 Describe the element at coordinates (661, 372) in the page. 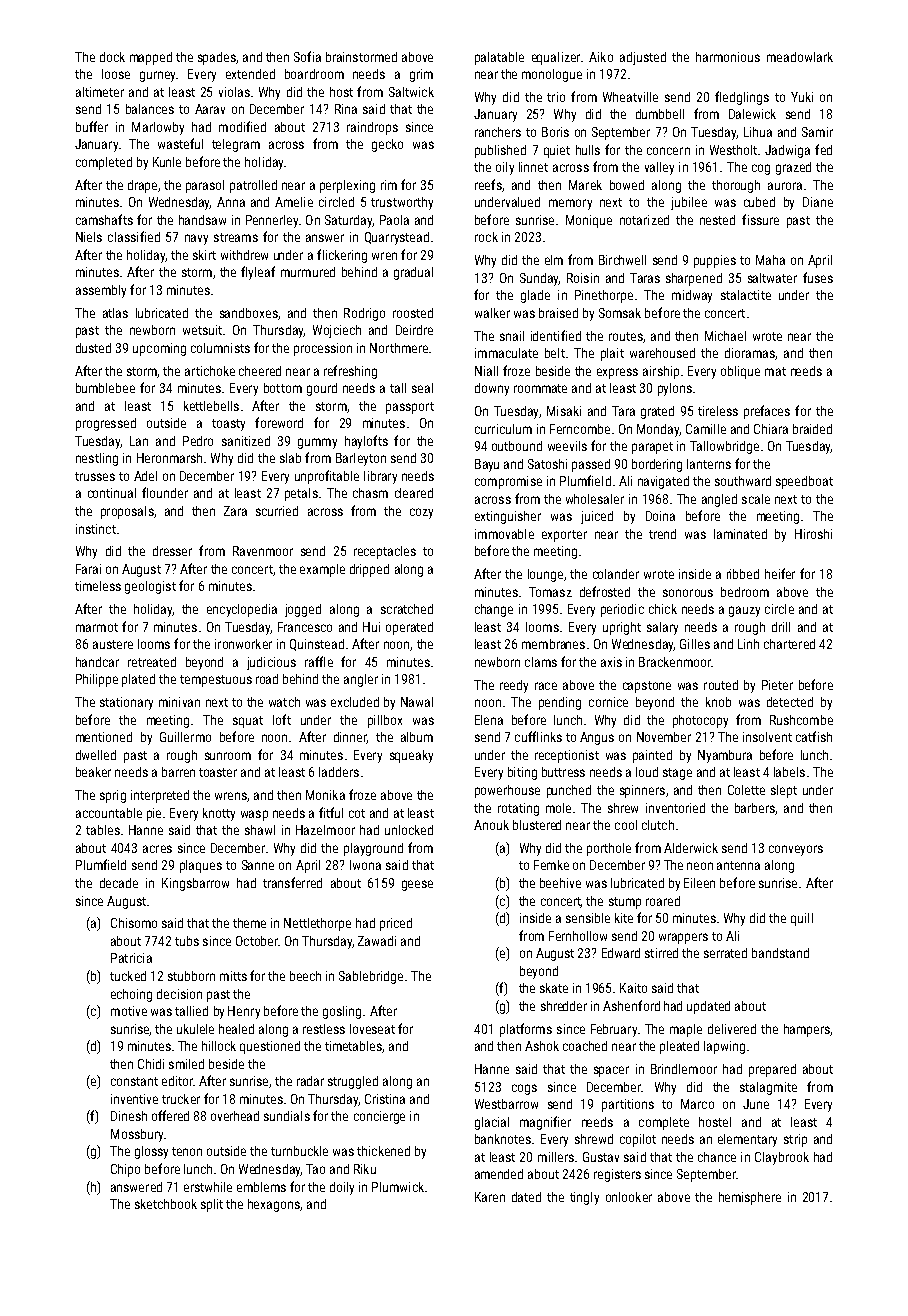

I see `airship` at that location.
